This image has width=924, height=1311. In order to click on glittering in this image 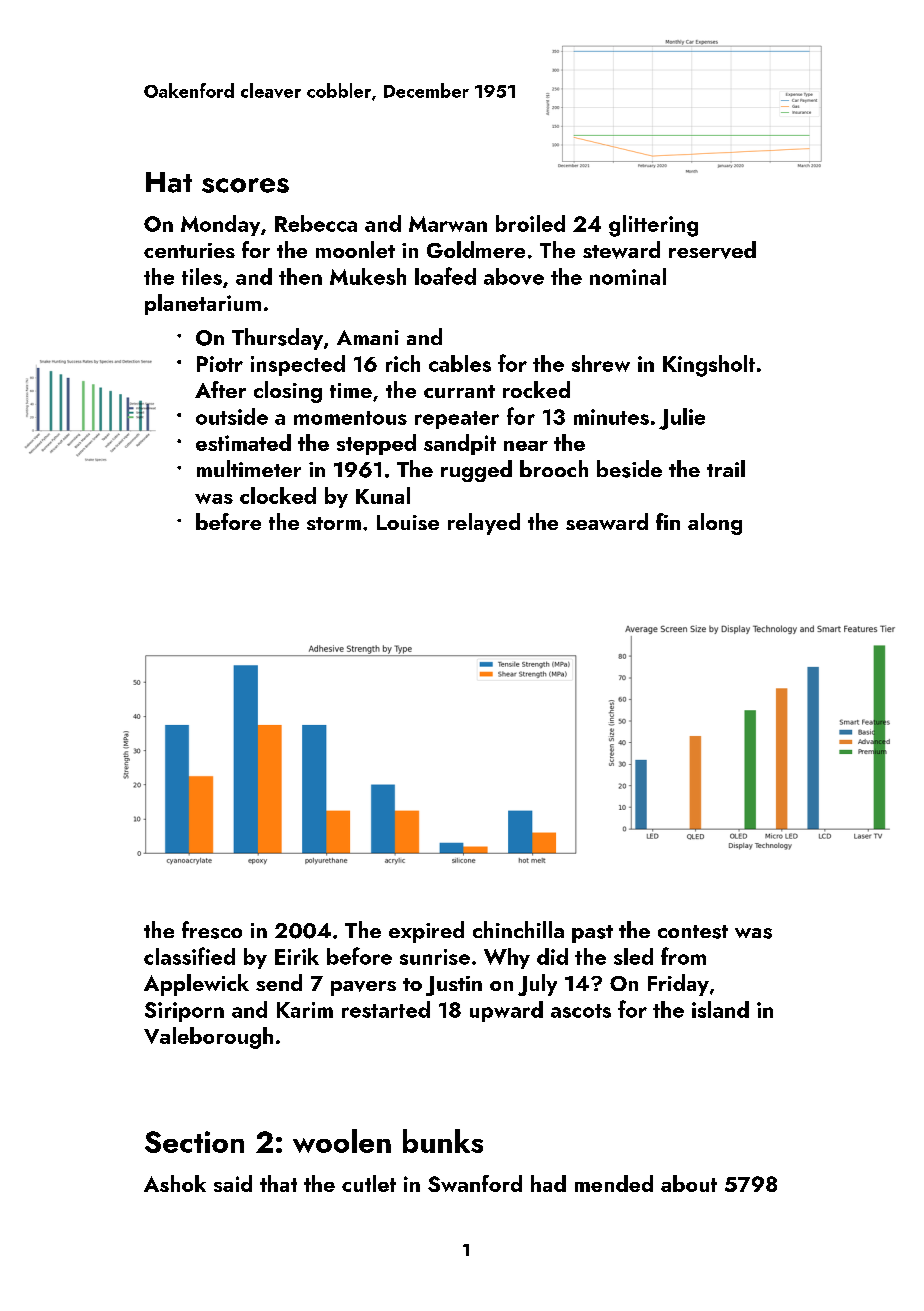, I will do `click(653, 226)`.
